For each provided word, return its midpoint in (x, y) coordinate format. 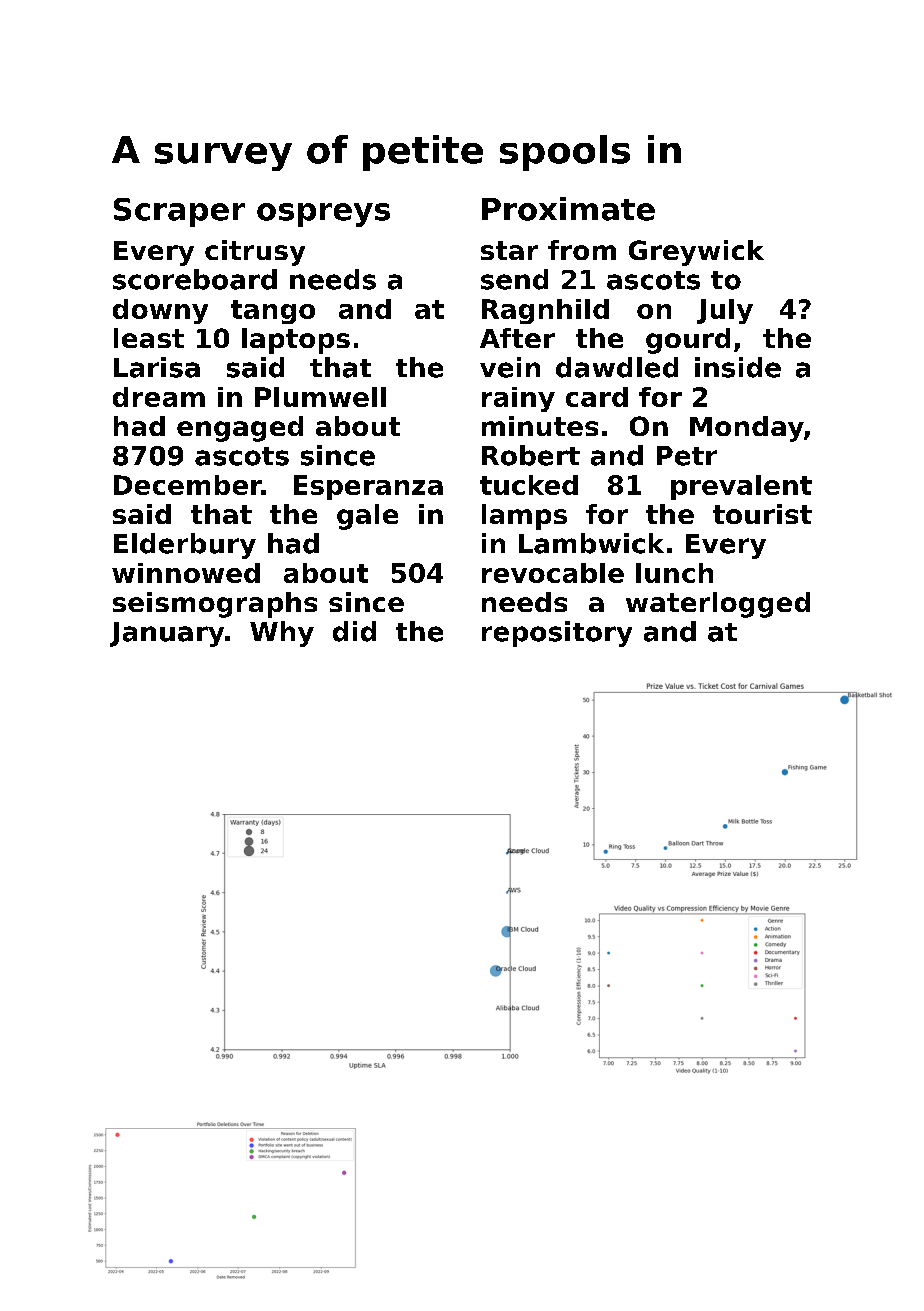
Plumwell (320, 397)
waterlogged (718, 605)
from (582, 250)
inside (738, 367)
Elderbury (185, 546)
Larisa (157, 367)
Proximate (568, 209)
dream (159, 397)
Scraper (179, 212)
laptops (296, 341)
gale (367, 517)
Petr (687, 456)
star (509, 250)
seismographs (215, 605)
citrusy (255, 253)
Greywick (696, 253)
